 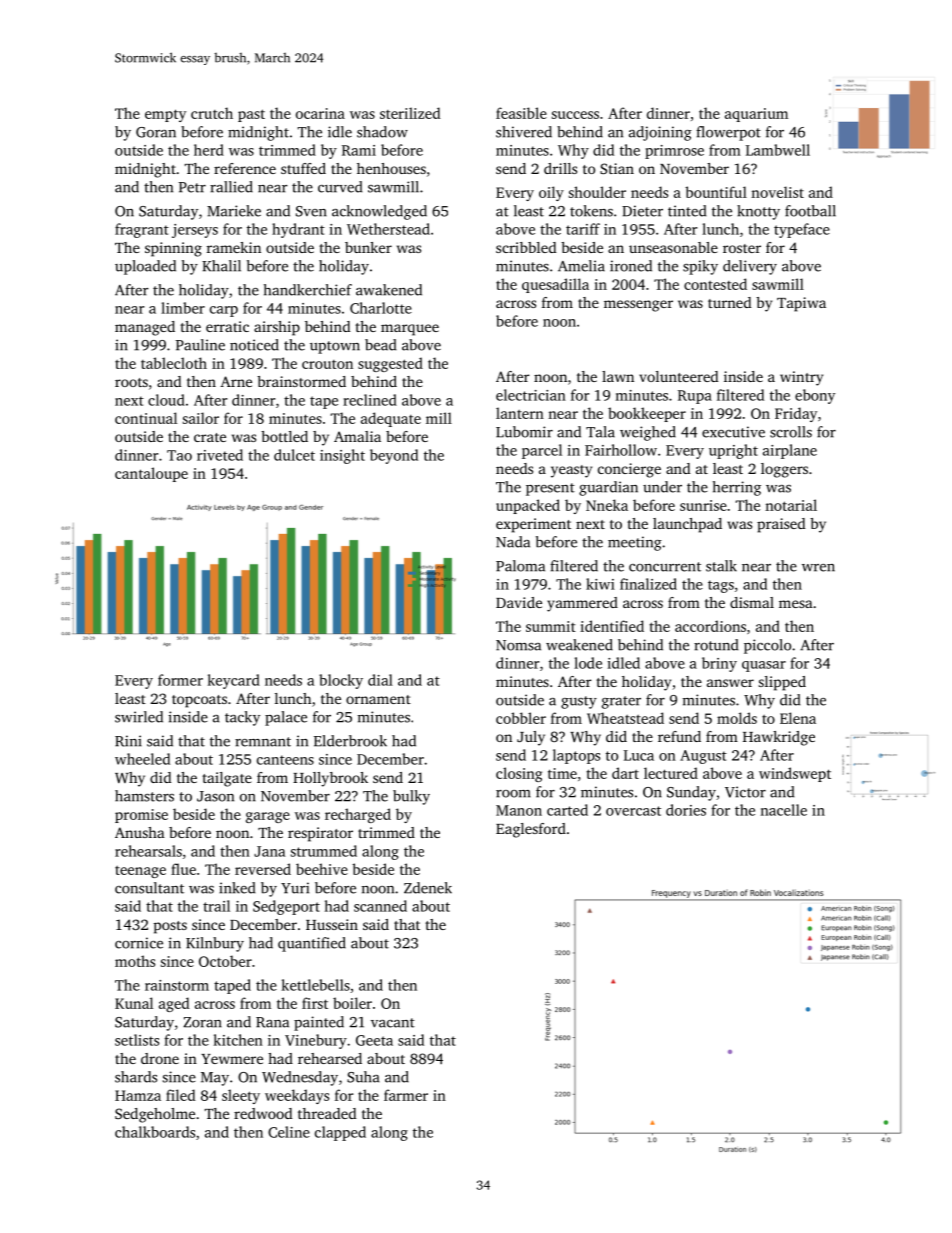 What do you see at coordinates (340, 1133) in the document?
I see `clapped` at bounding box center [340, 1133].
